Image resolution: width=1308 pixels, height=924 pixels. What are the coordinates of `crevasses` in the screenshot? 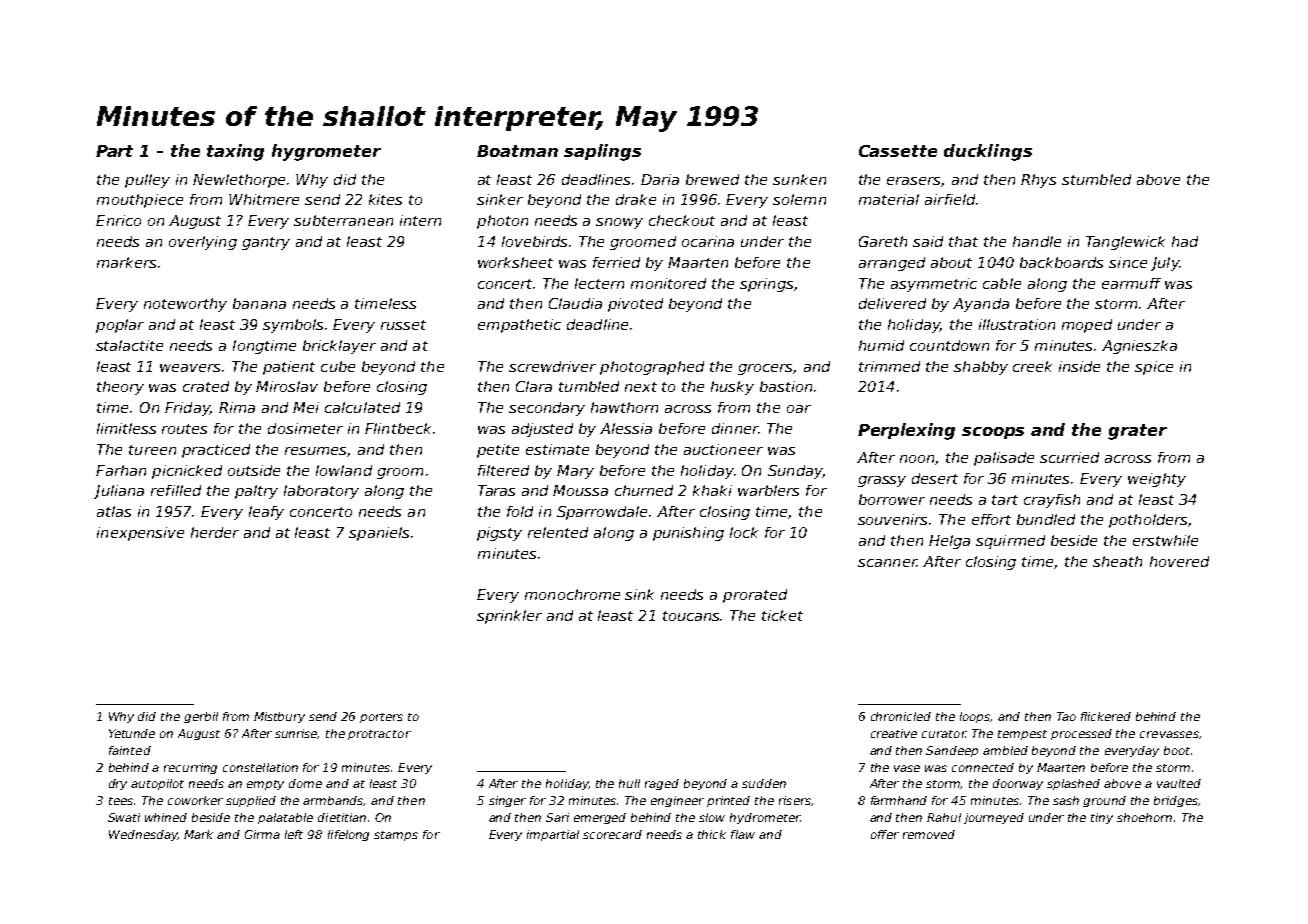 It's located at (1169, 734).
